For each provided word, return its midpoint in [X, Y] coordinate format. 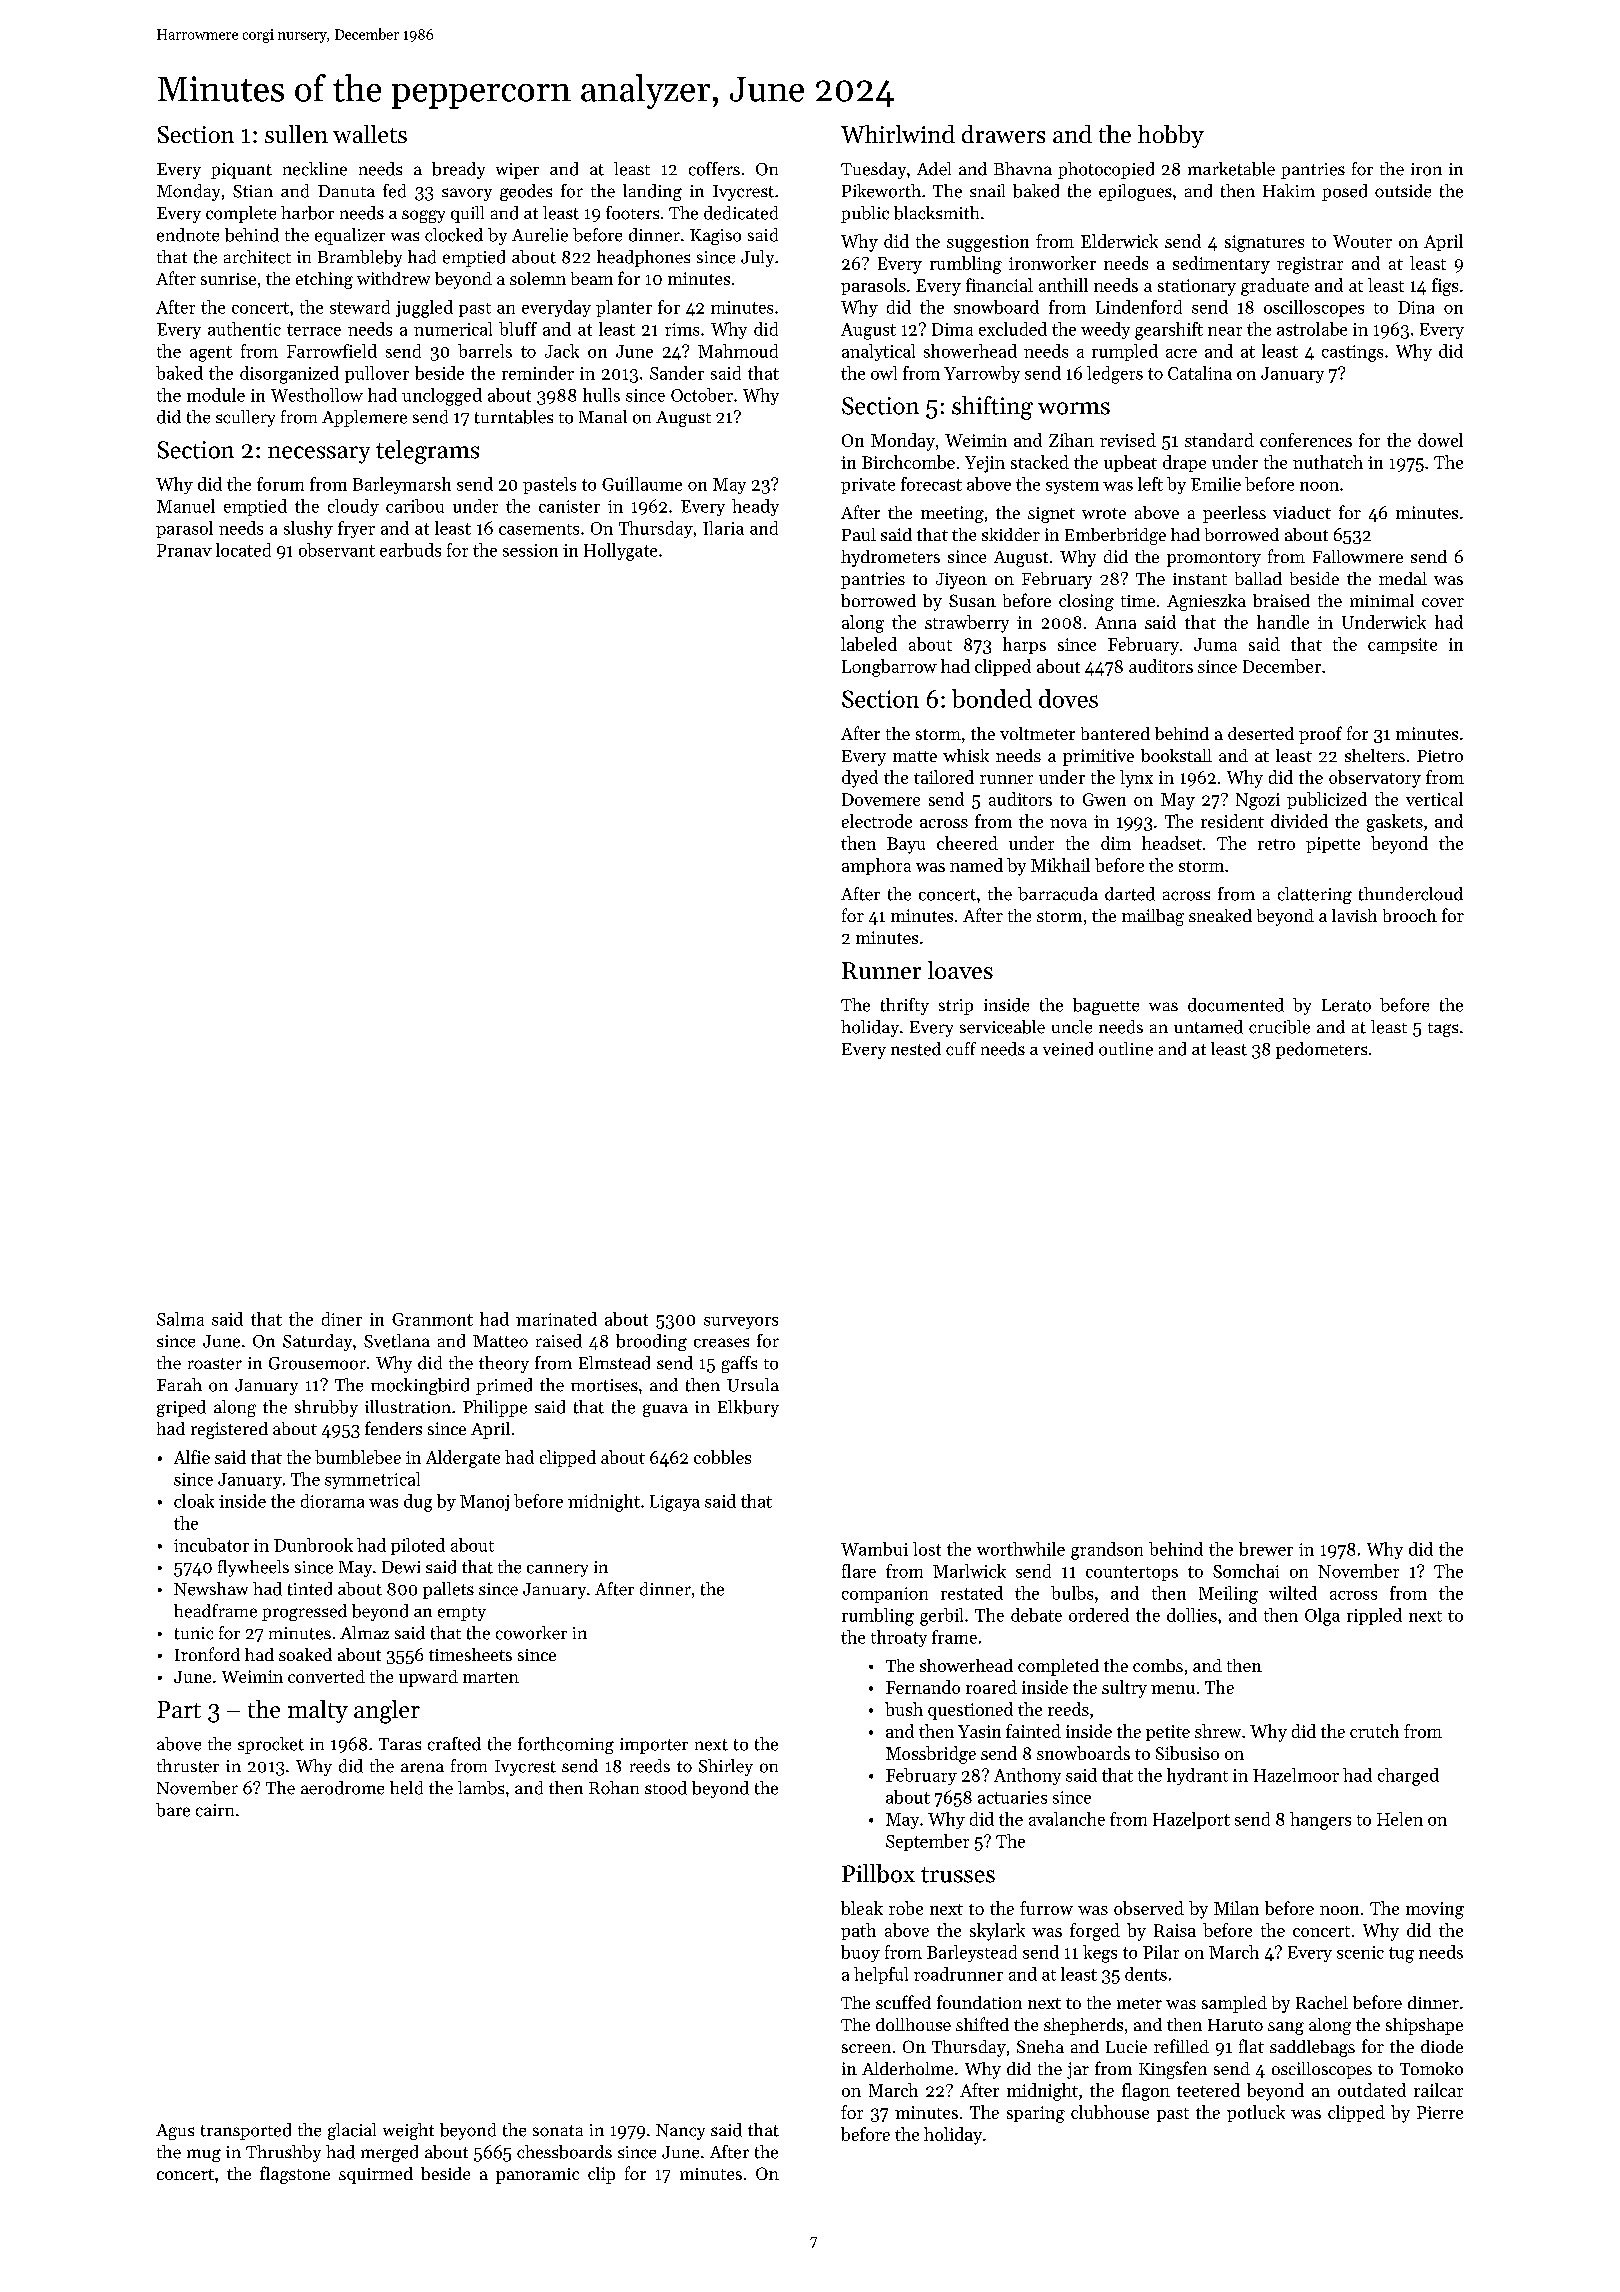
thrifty [905, 1006]
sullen [296, 134]
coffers [714, 169]
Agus [175, 2132]
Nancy [680, 2132]
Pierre [1440, 2112]
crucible [1279, 1027]
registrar [1310, 265]
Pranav [184, 550]
